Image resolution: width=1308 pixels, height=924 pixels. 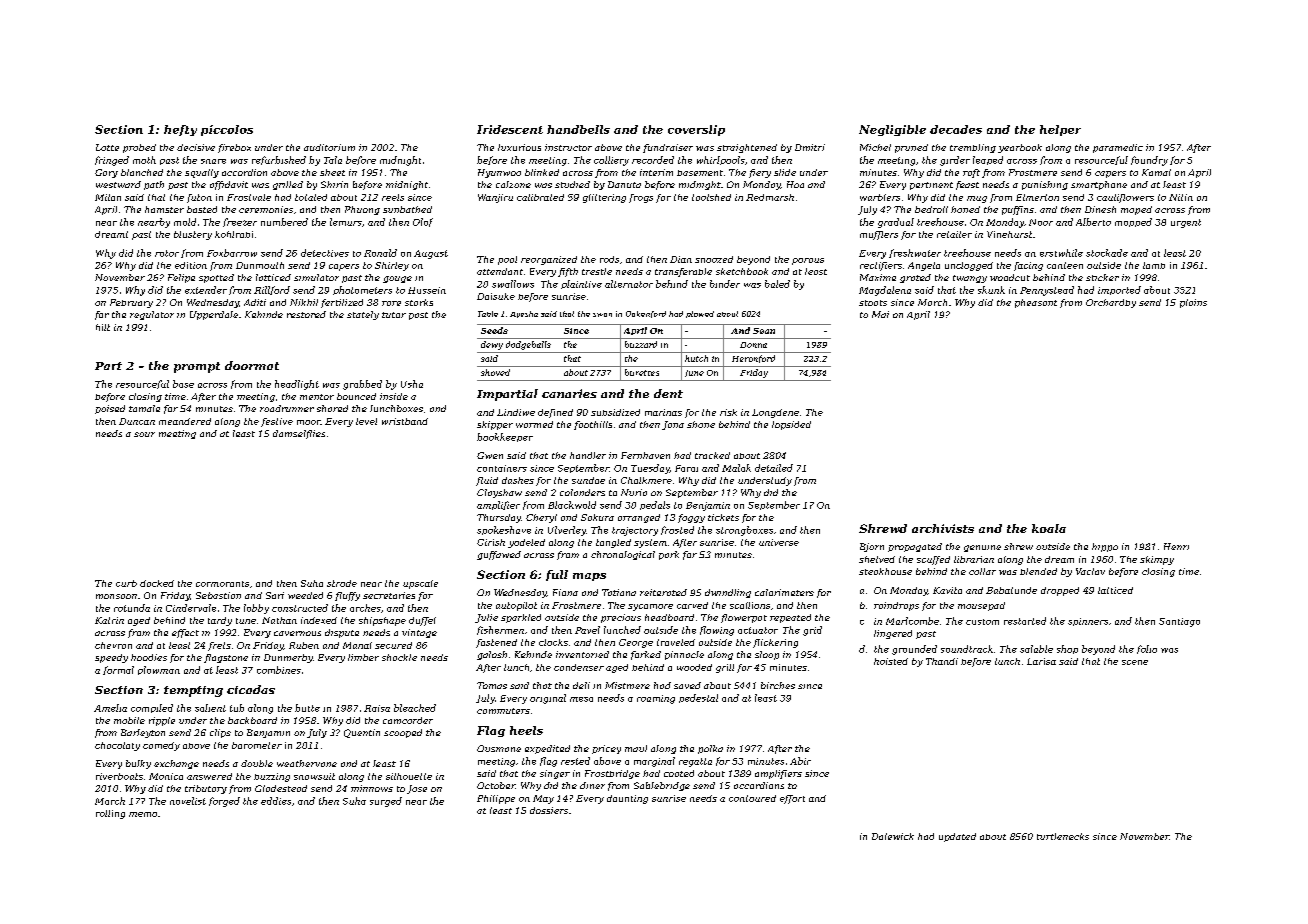 I want to click on restored, so click(x=306, y=314).
